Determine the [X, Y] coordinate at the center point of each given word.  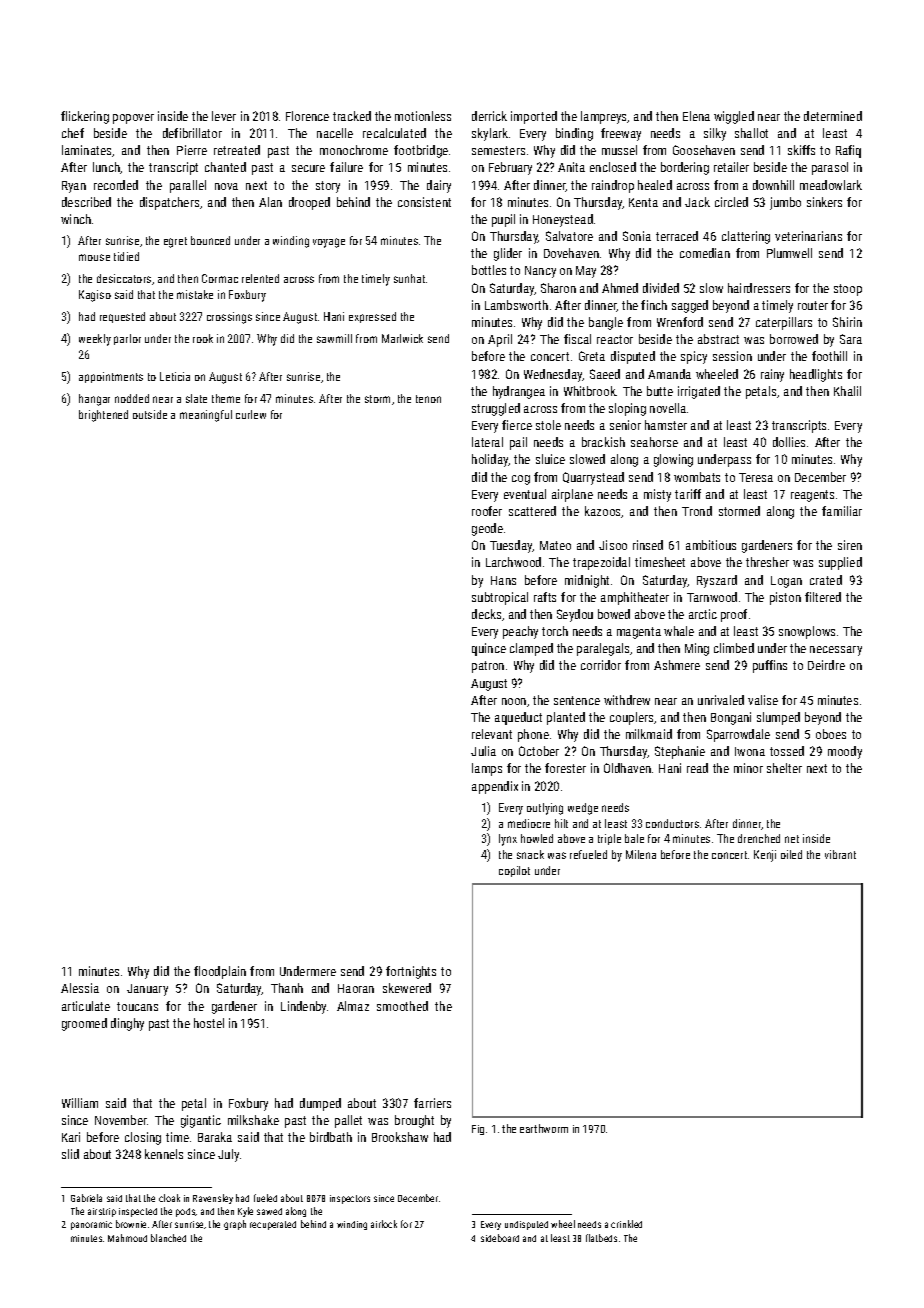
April [500, 340]
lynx [508, 840]
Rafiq [848, 151]
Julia [483, 751]
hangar [94, 400]
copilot [514, 871]
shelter [784, 768]
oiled [791, 854]
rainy [772, 375]
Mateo [555, 545]
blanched [168, 1238]
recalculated [394, 133]
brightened [103, 416]
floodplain [220, 972]
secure [308, 168]
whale [679, 631]
